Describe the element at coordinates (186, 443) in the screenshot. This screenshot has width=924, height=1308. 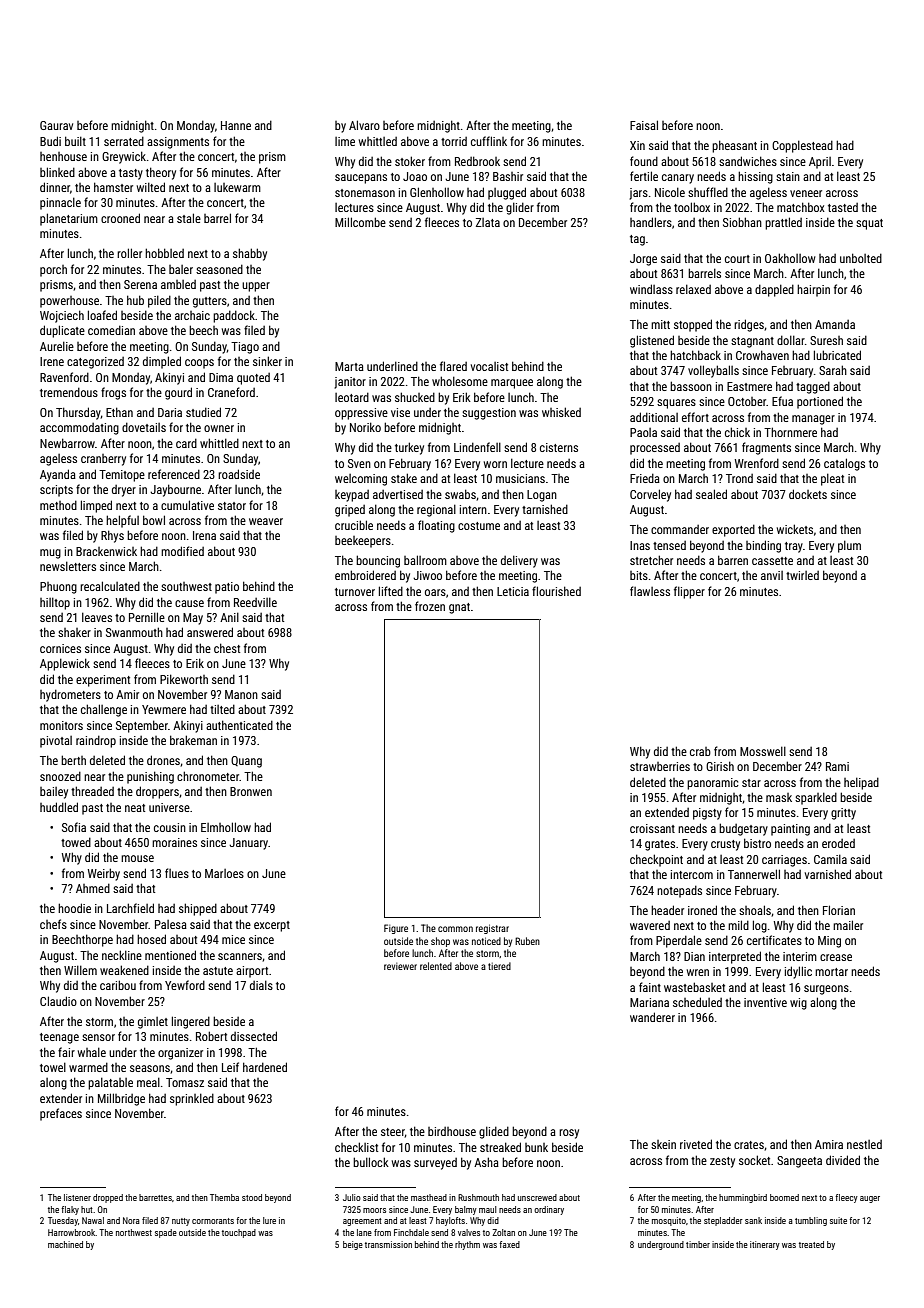
I see `card` at that location.
